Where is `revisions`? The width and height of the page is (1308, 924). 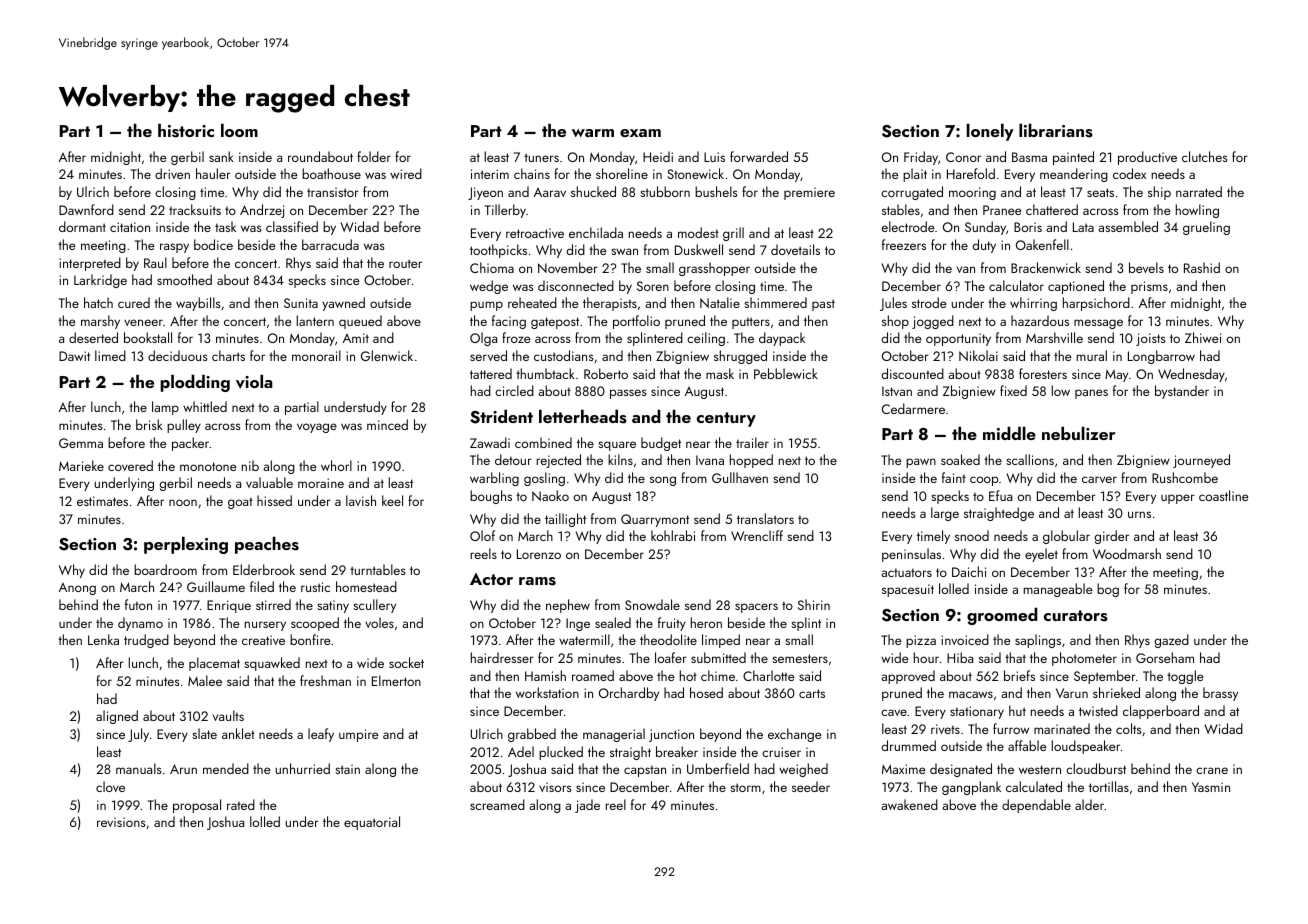
revisions is located at coordinates (121, 822).
